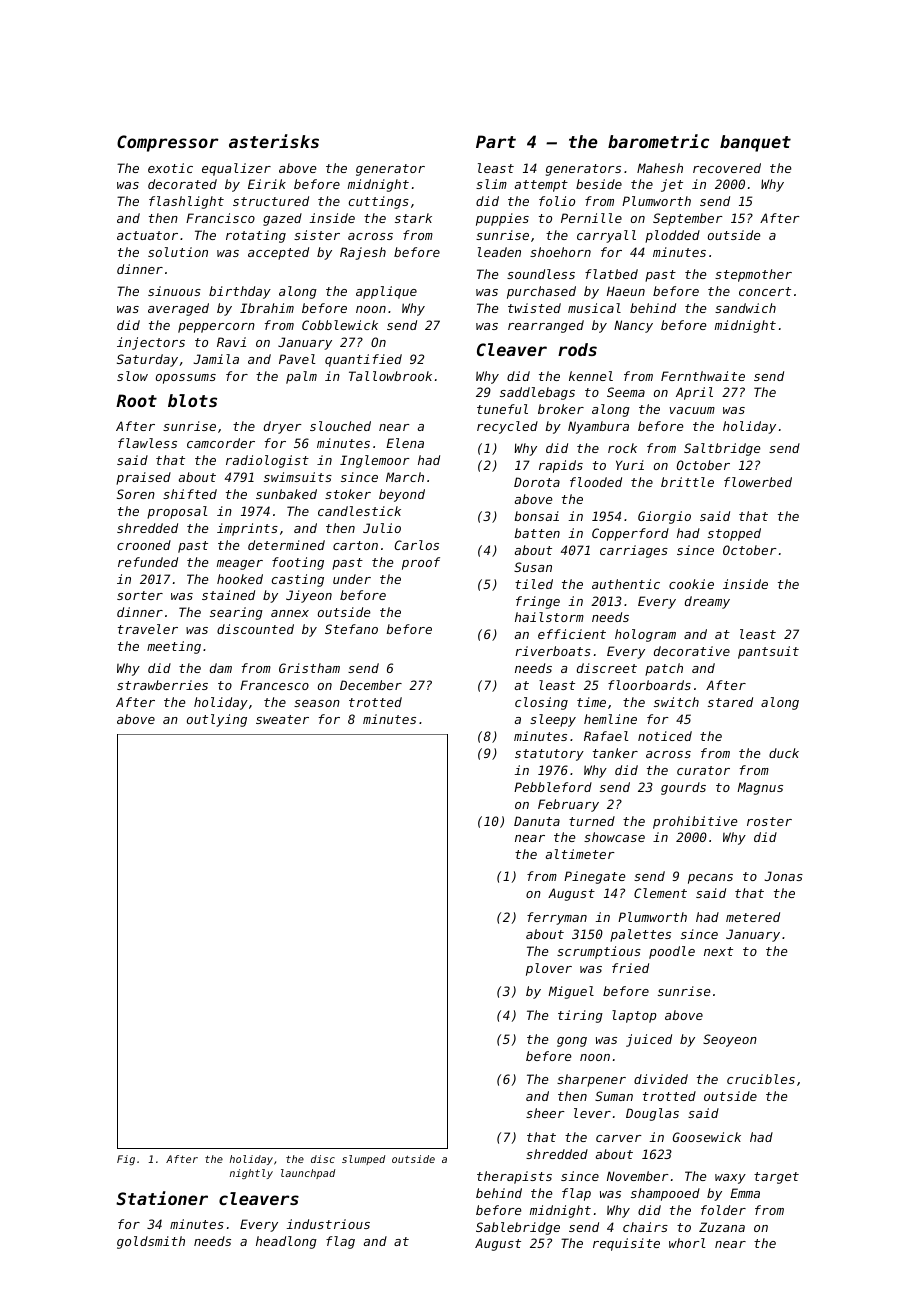 The width and height of the page is (924, 1308). What do you see at coordinates (561, 409) in the page?
I see `broker` at bounding box center [561, 409].
